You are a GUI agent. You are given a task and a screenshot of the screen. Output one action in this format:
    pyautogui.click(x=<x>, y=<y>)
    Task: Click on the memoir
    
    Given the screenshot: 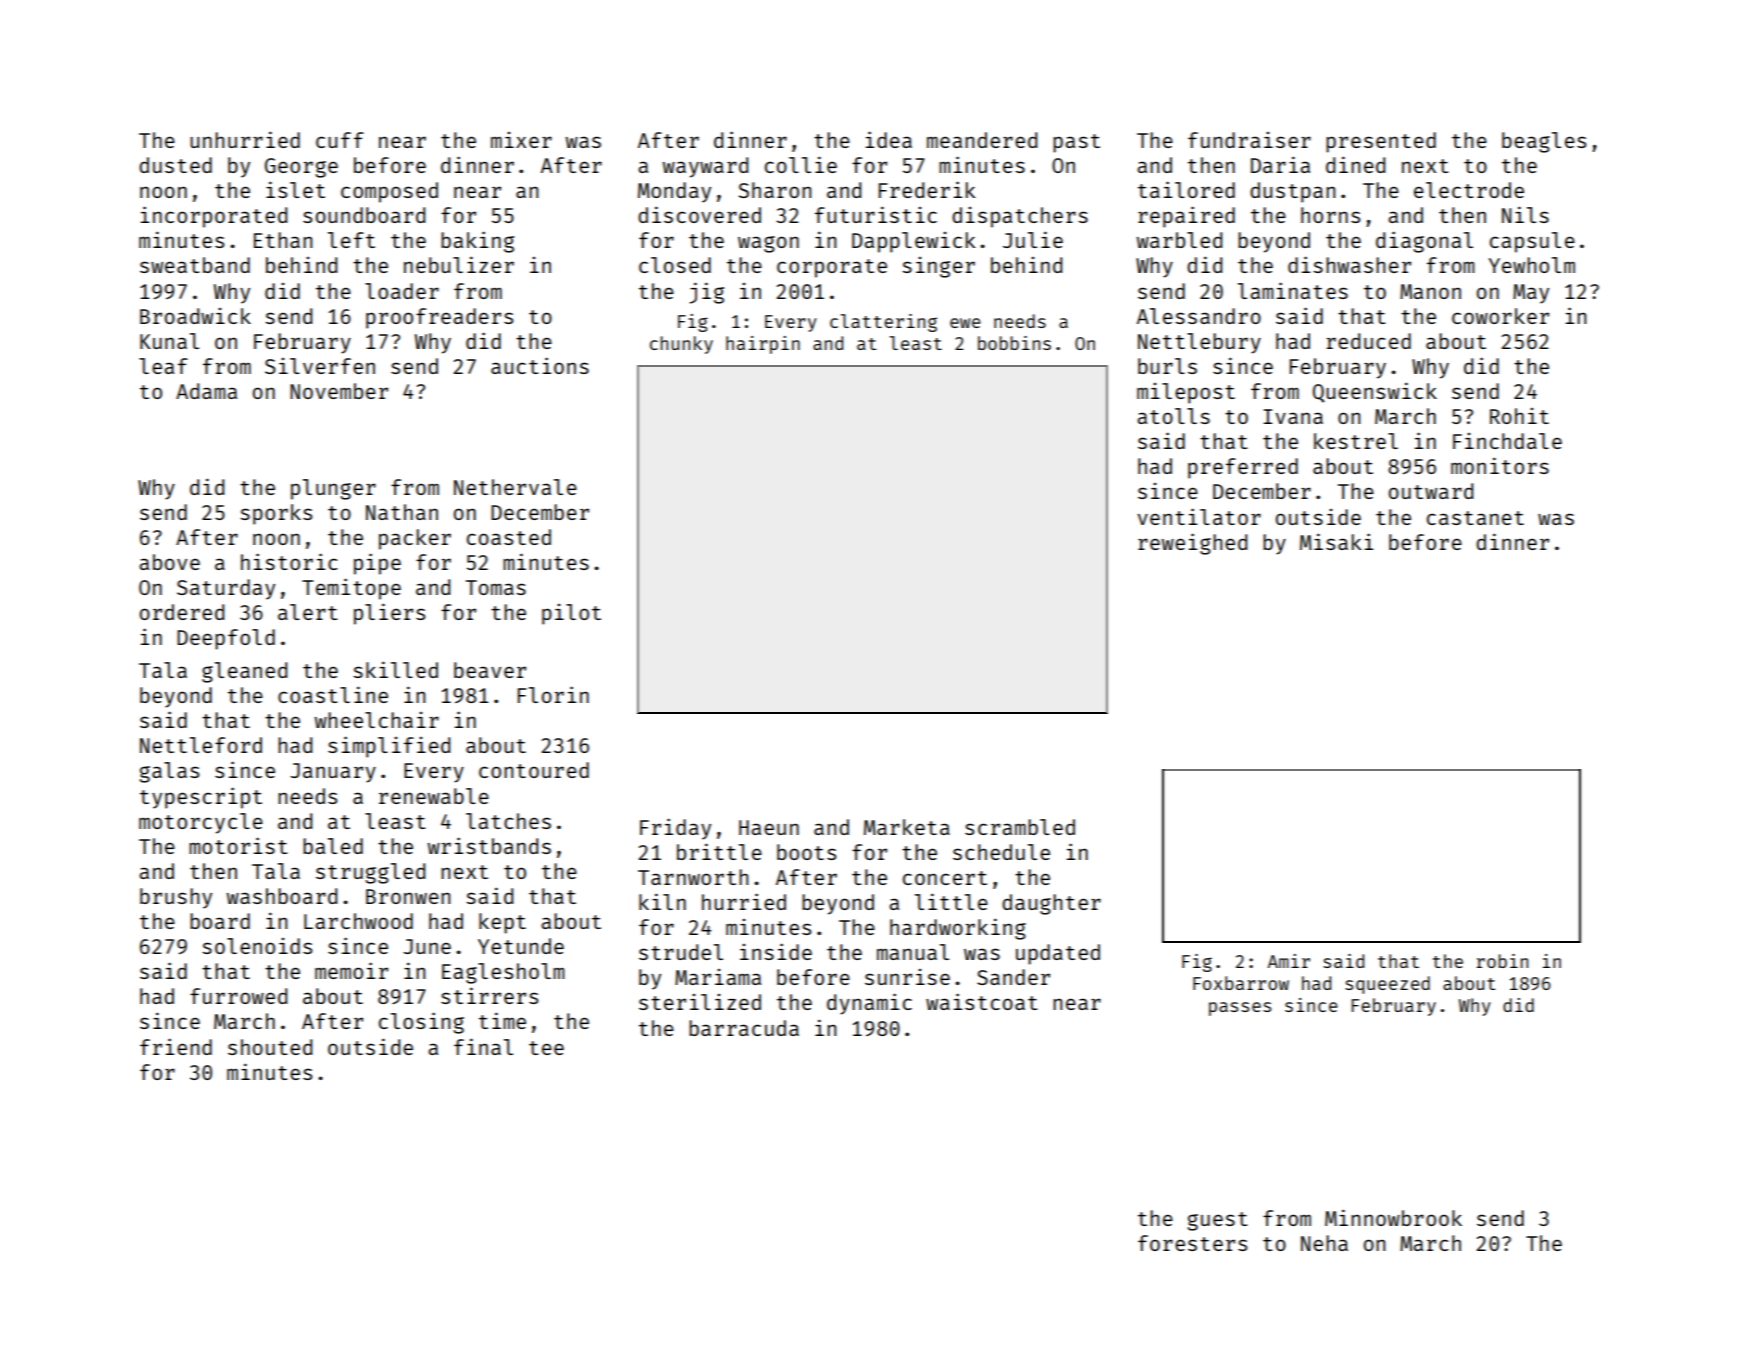 What is the action you would take?
    pyautogui.click(x=351, y=970)
